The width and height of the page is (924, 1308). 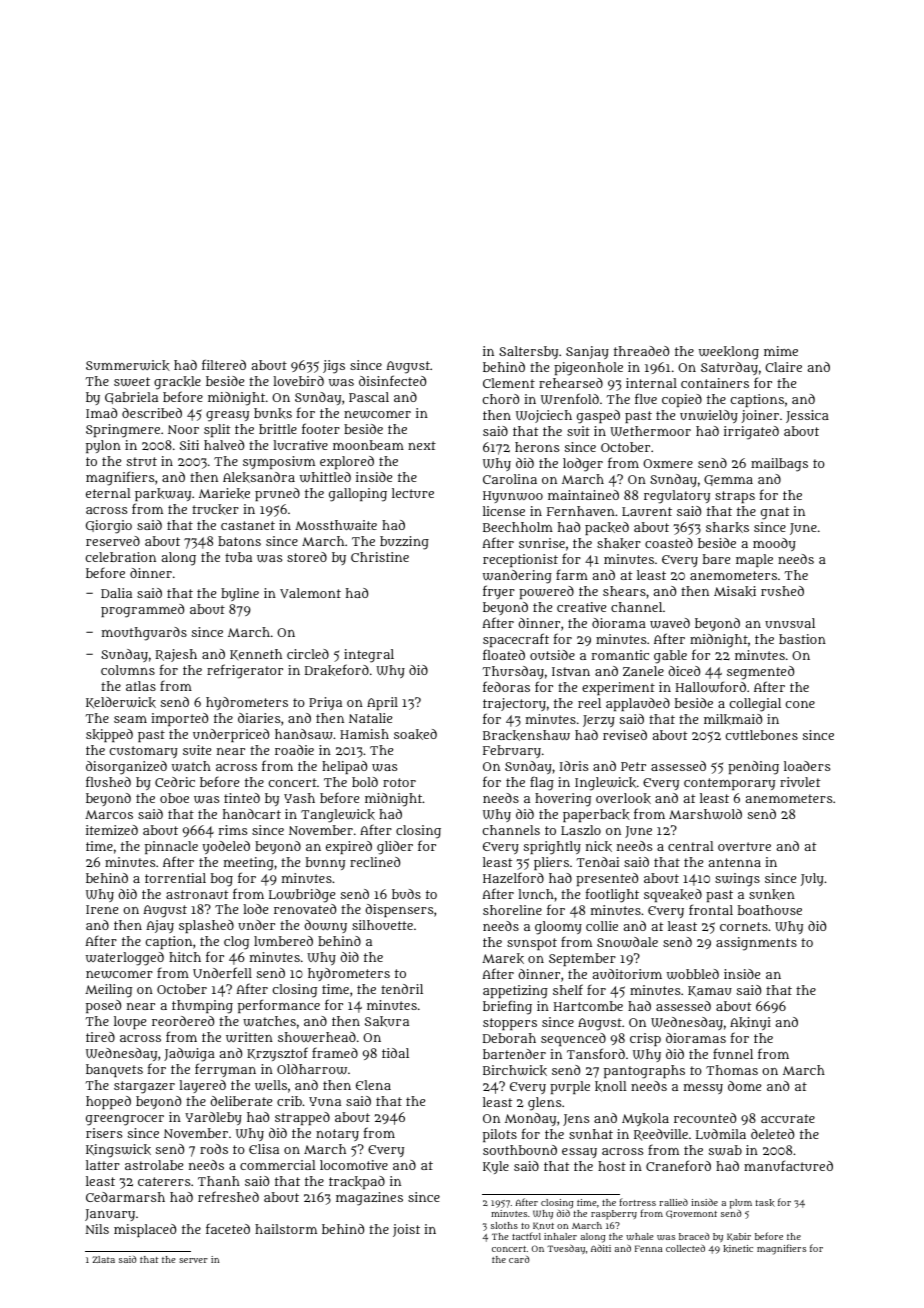 I want to click on lode, so click(x=255, y=909).
